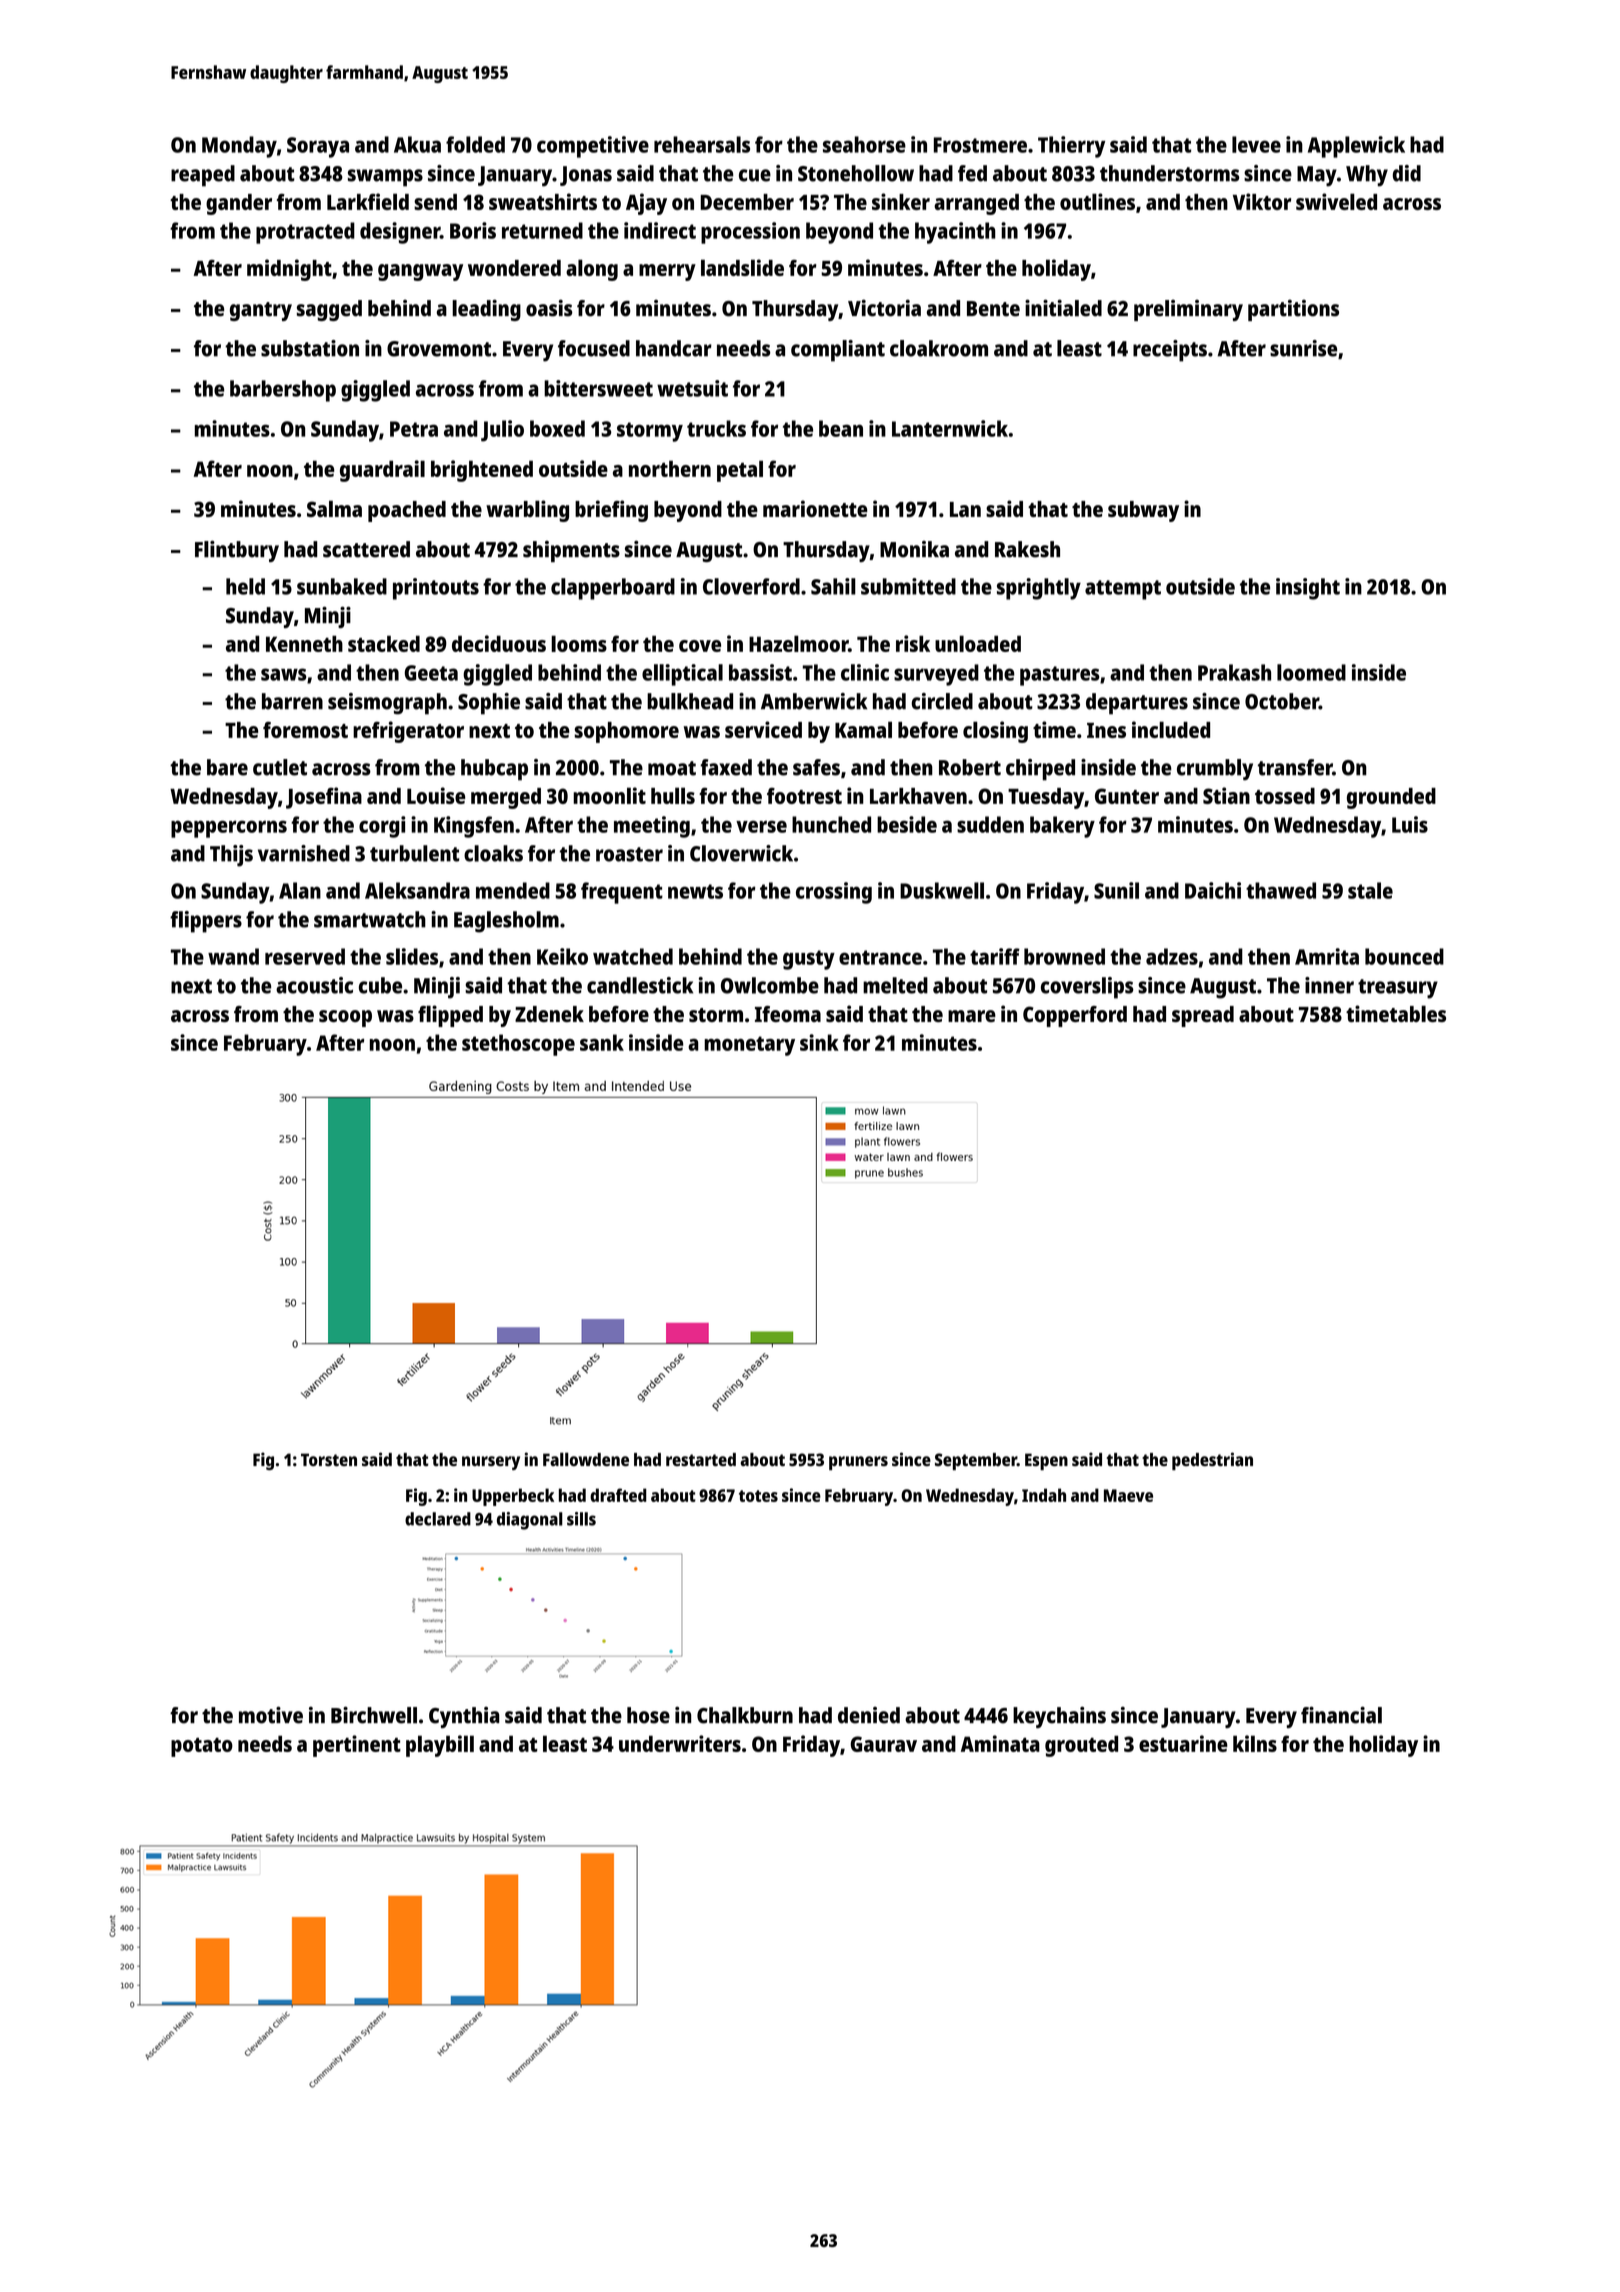 The image size is (1620, 2292). What do you see at coordinates (1293, 310) in the screenshot?
I see `partitions` at bounding box center [1293, 310].
